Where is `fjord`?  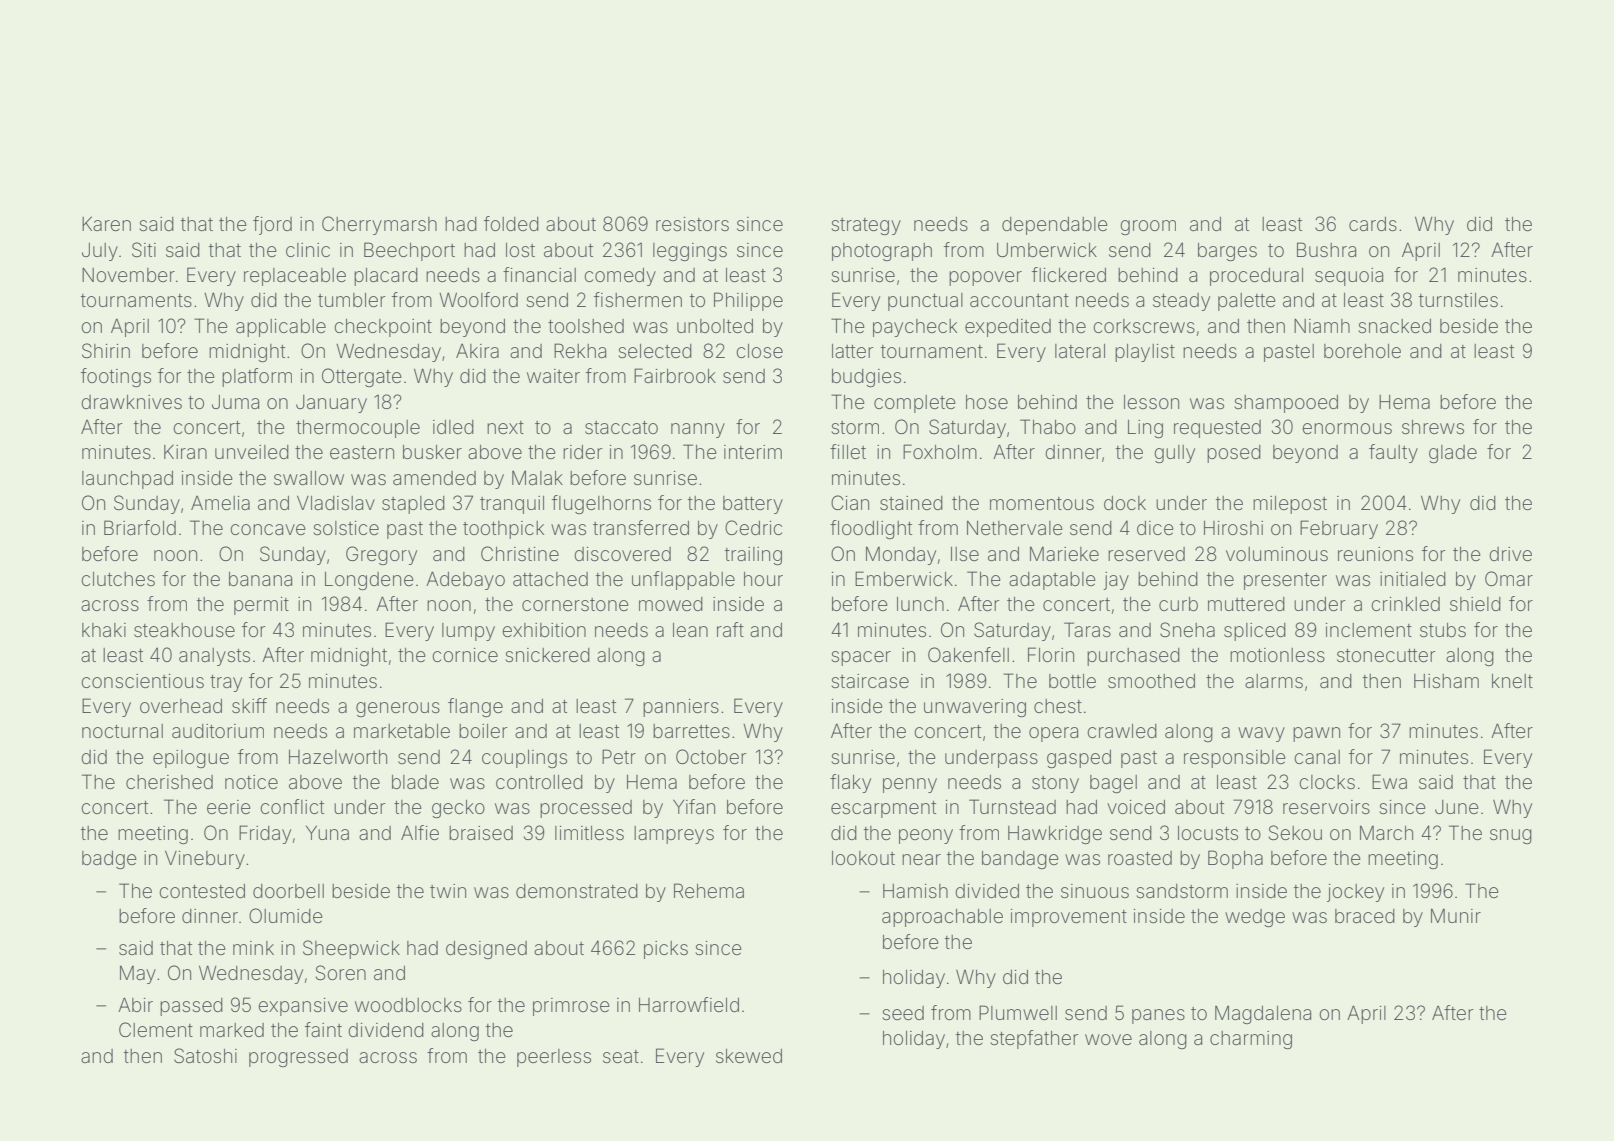 fjord is located at coordinates (272, 225).
